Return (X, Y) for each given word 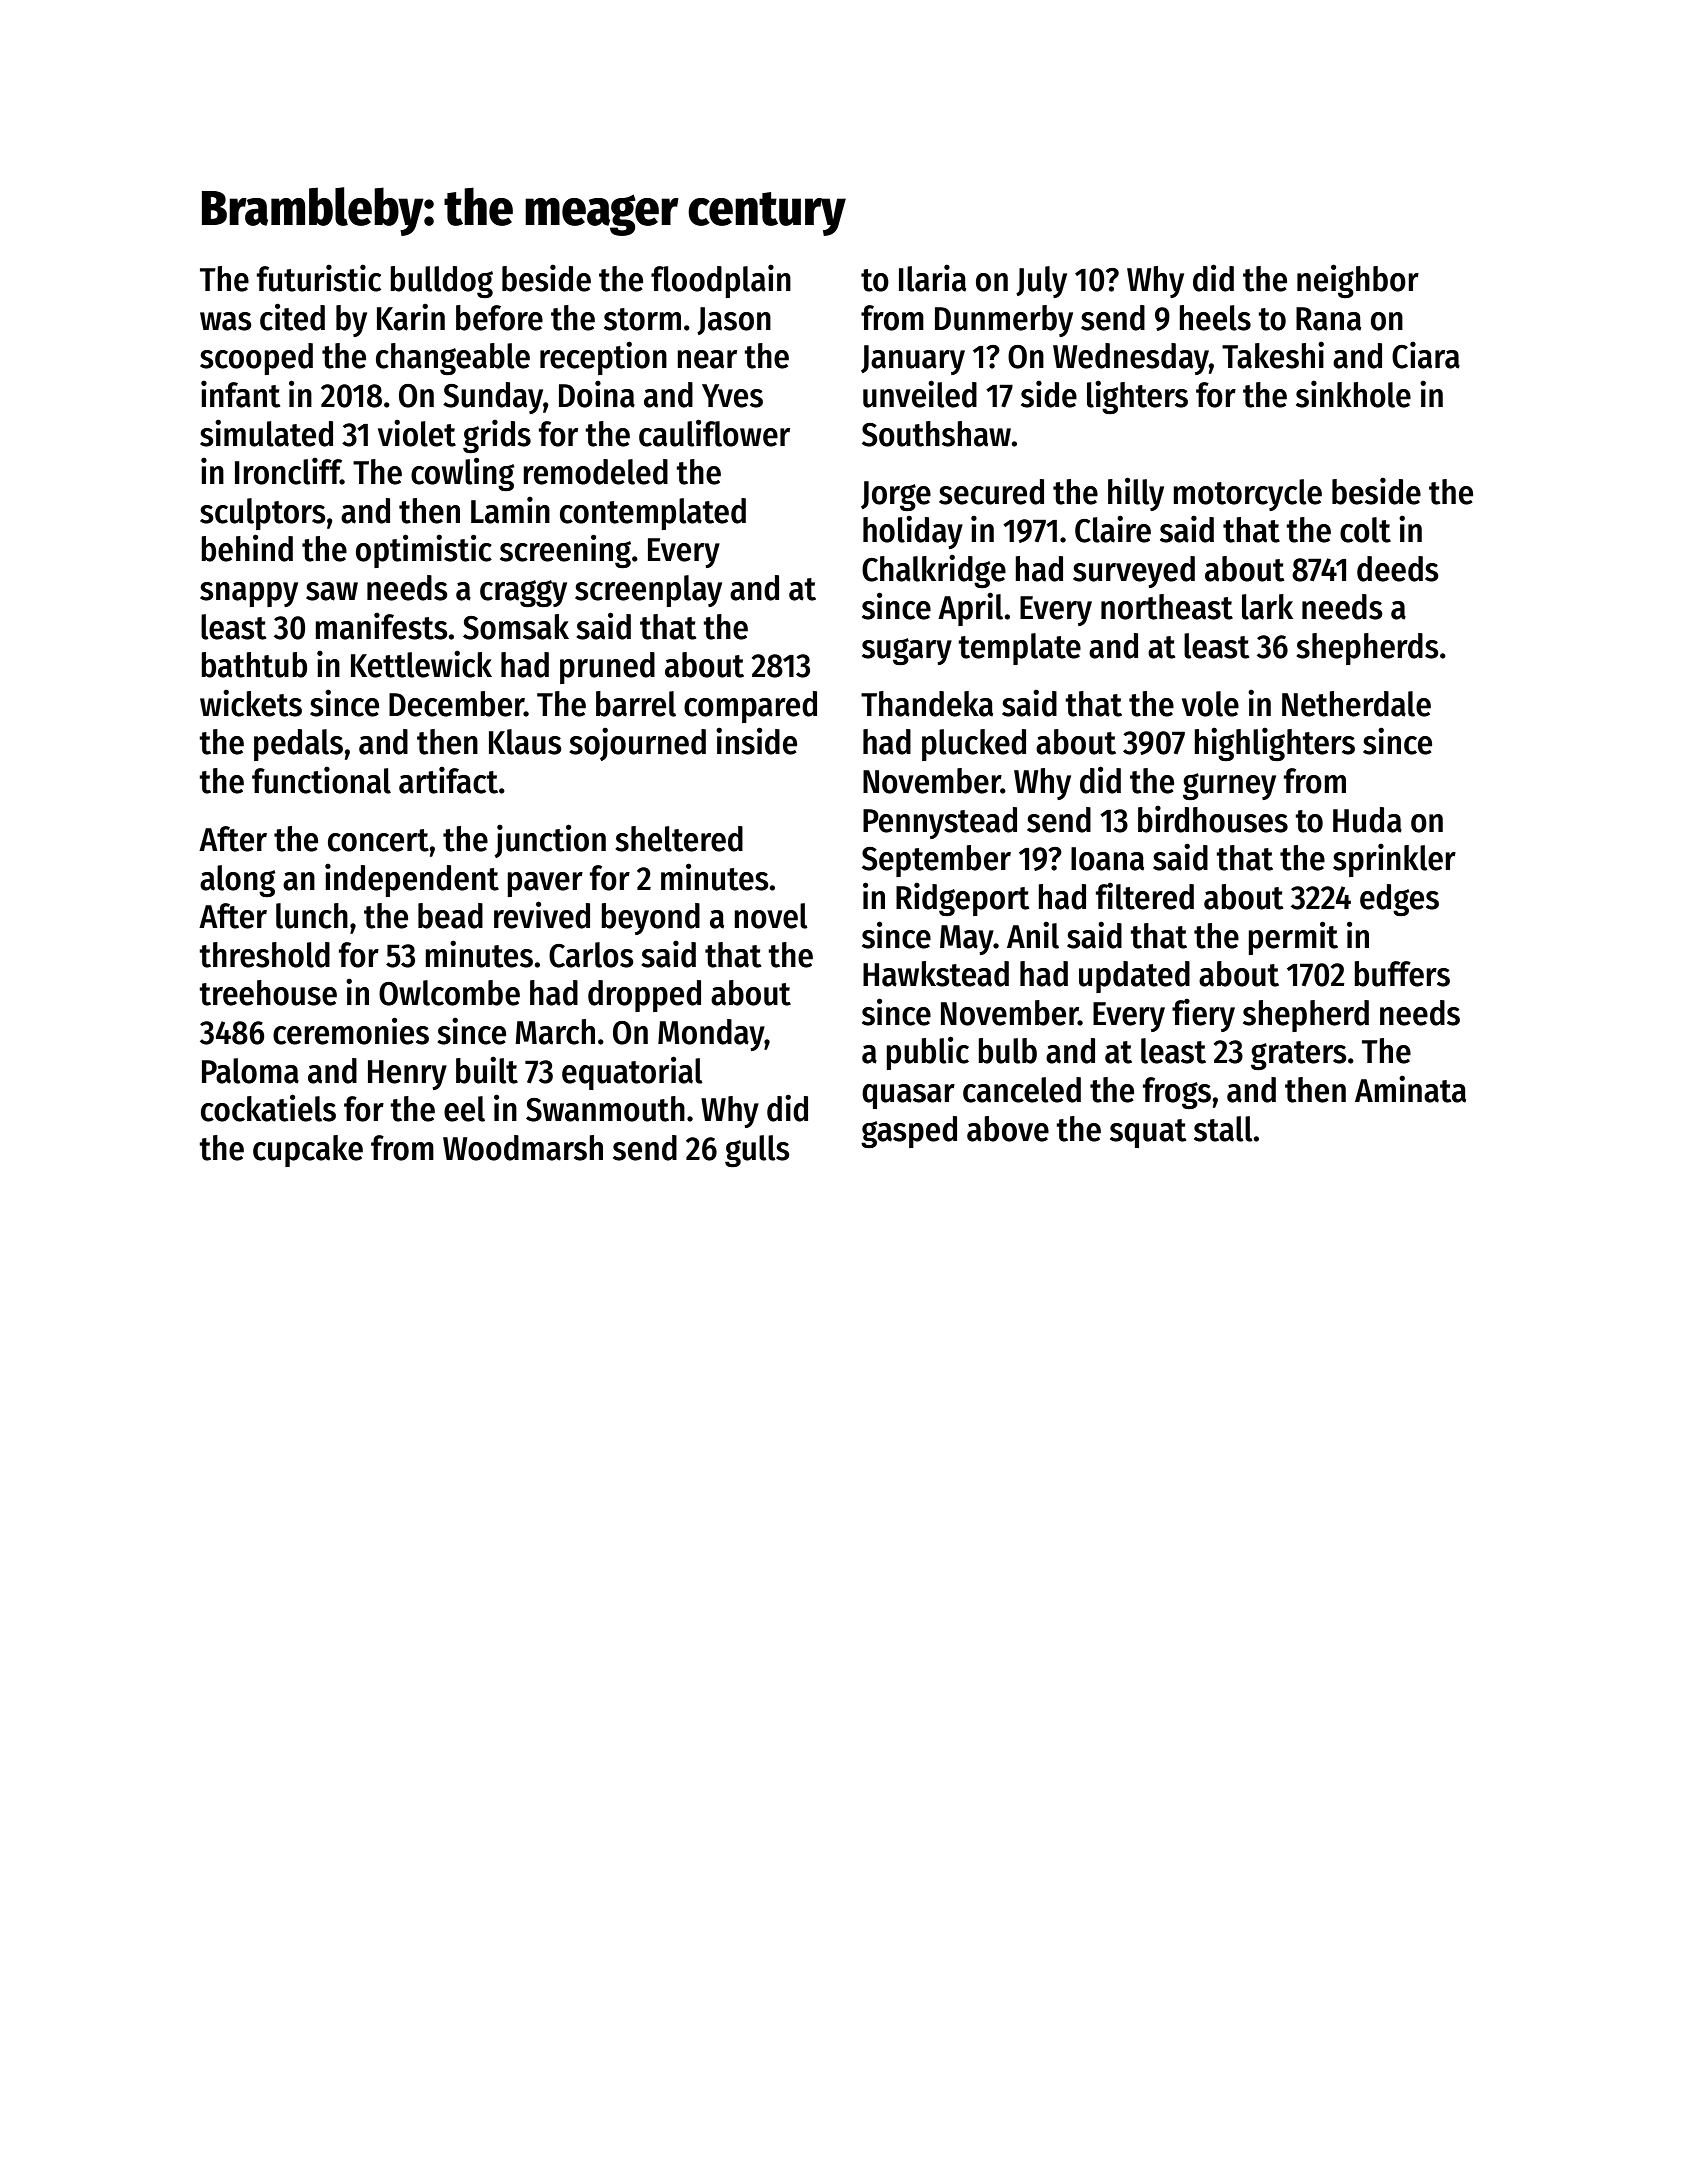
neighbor (1358, 281)
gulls (757, 1151)
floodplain (721, 281)
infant (240, 394)
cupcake (308, 1151)
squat (1148, 1133)
